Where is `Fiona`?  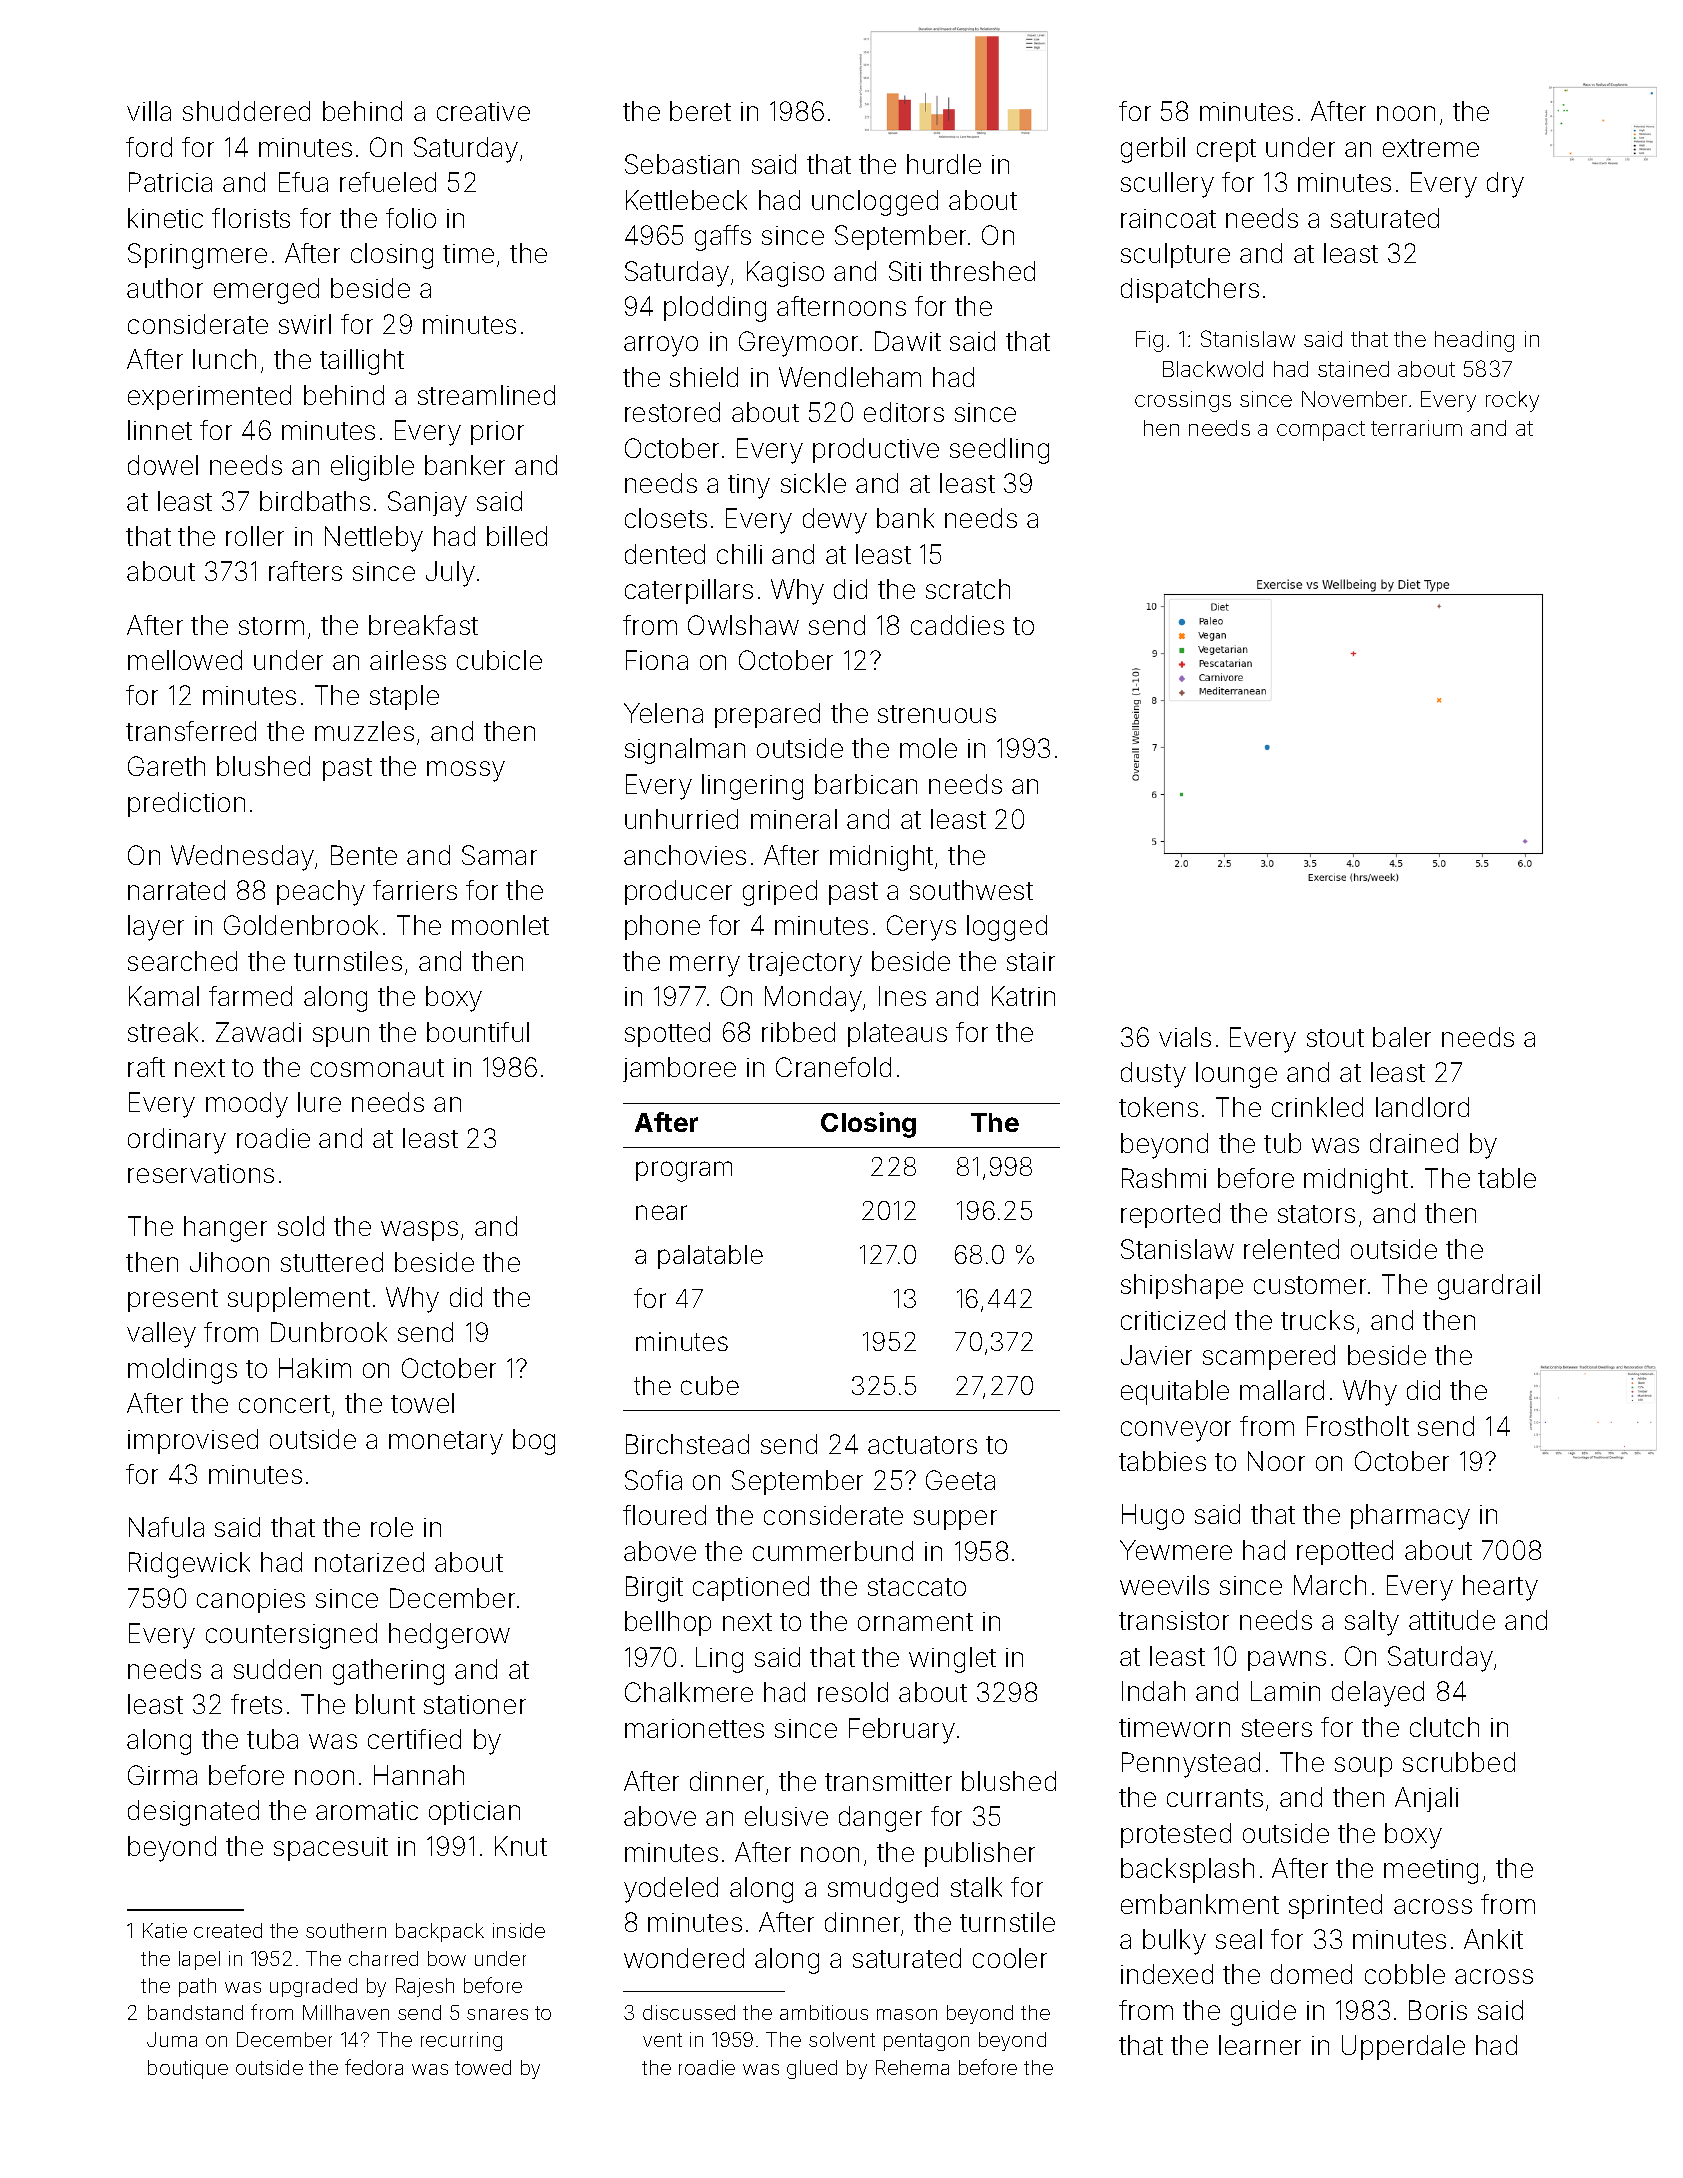 Fiona is located at coordinates (657, 660).
